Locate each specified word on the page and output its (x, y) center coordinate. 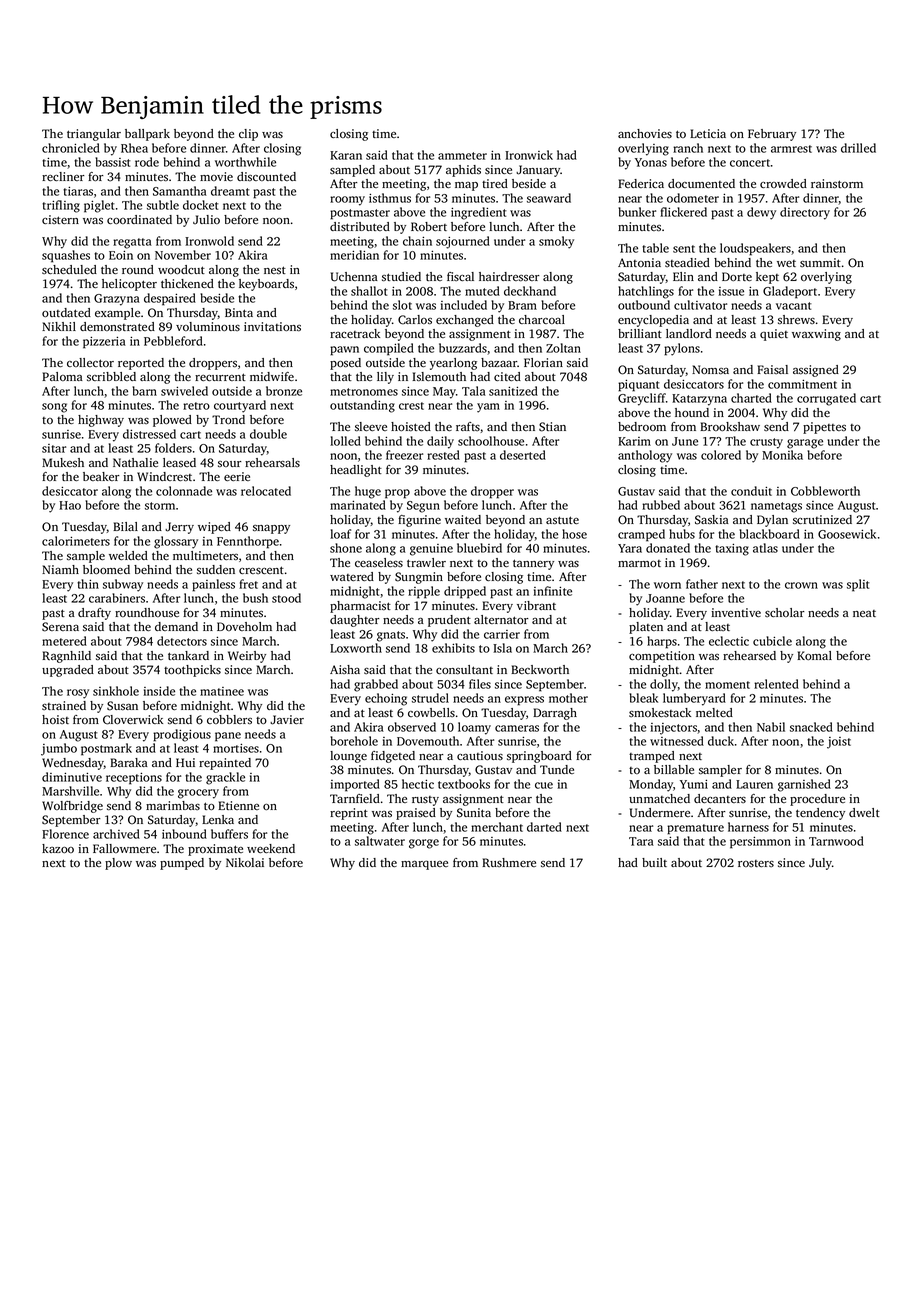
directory (805, 213)
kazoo (58, 848)
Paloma (62, 376)
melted (714, 712)
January (538, 171)
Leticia (708, 133)
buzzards (463, 348)
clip (248, 135)
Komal (814, 655)
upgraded (68, 671)
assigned (816, 371)
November (183, 255)
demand (176, 626)
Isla (502, 648)
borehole (354, 741)
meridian (354, 255)
